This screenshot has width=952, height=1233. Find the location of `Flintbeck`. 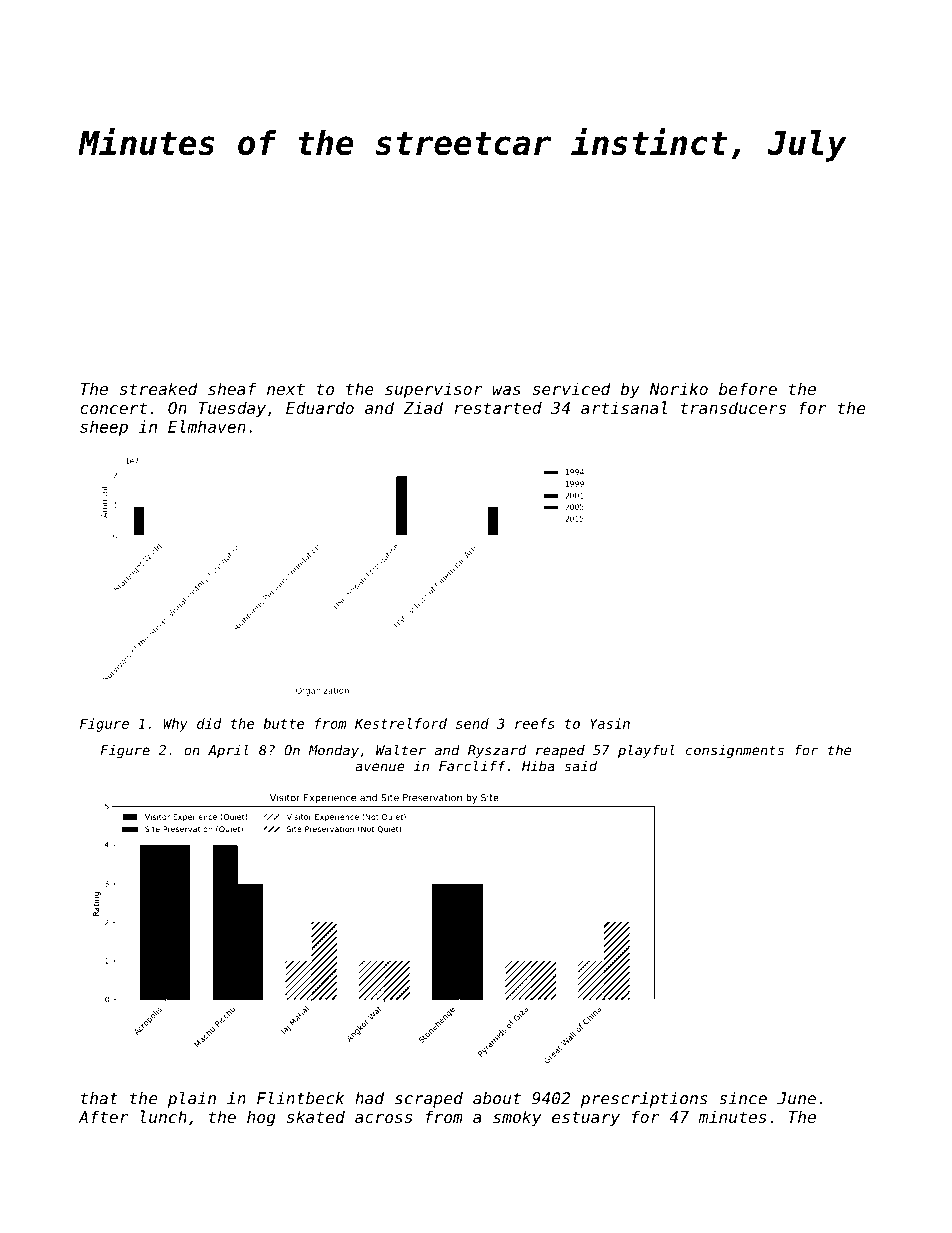

Flintbeck is located at coordinates (300, 1098).
